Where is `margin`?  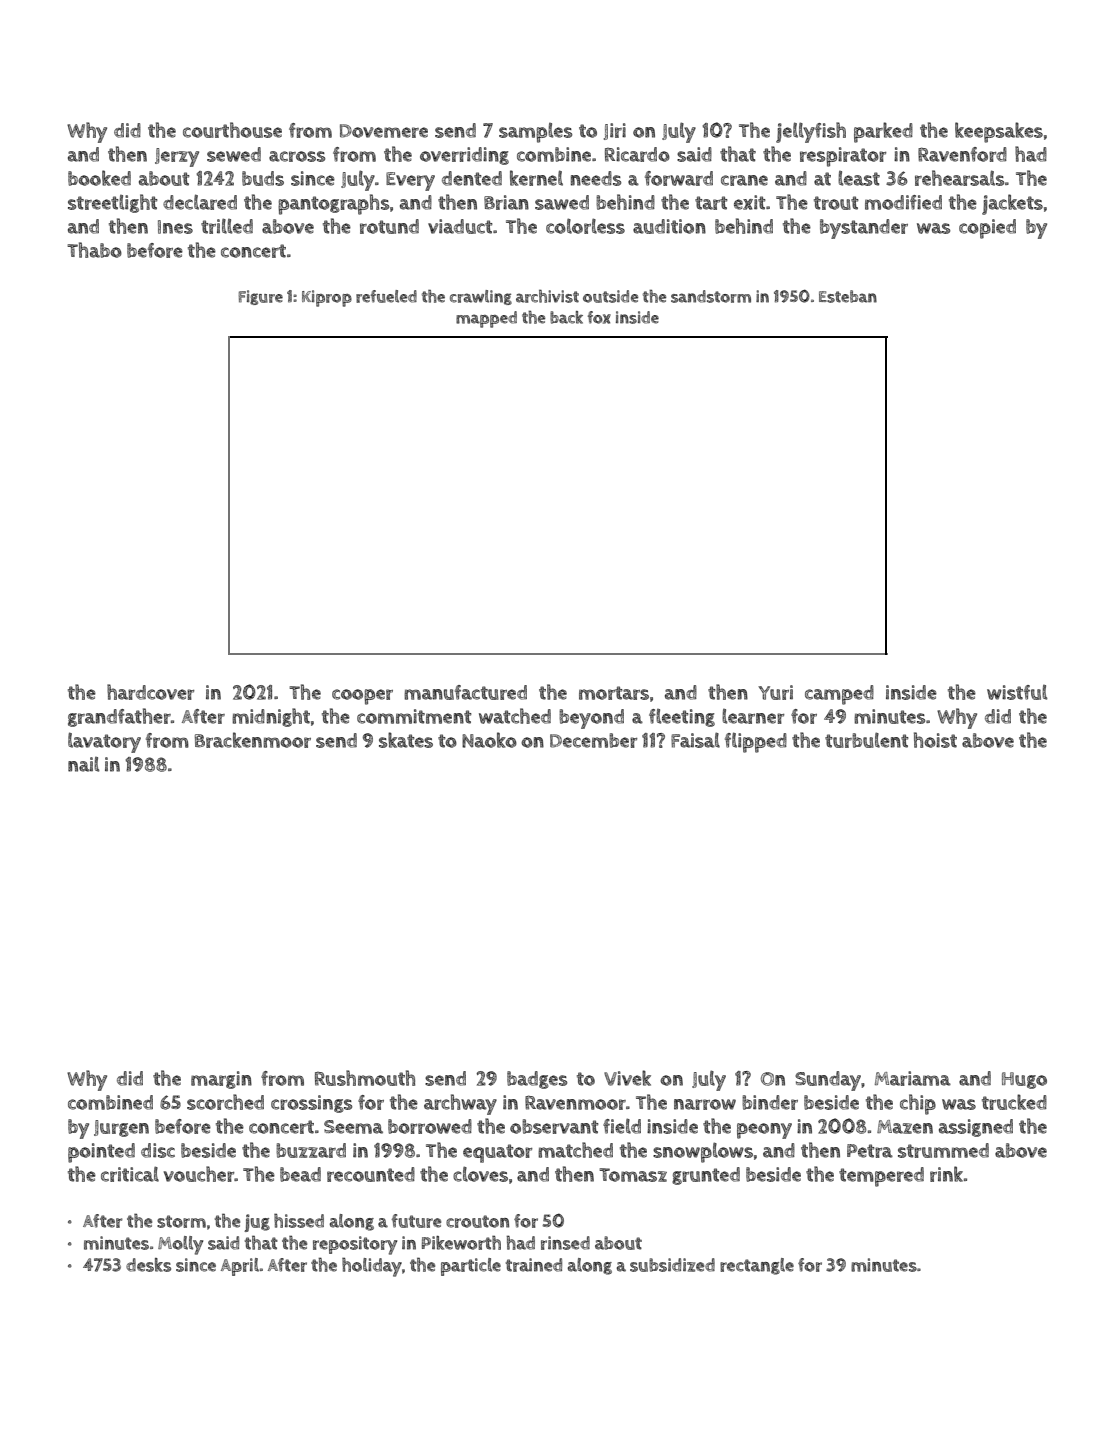 margin is located at coordinates (221, 1080).
